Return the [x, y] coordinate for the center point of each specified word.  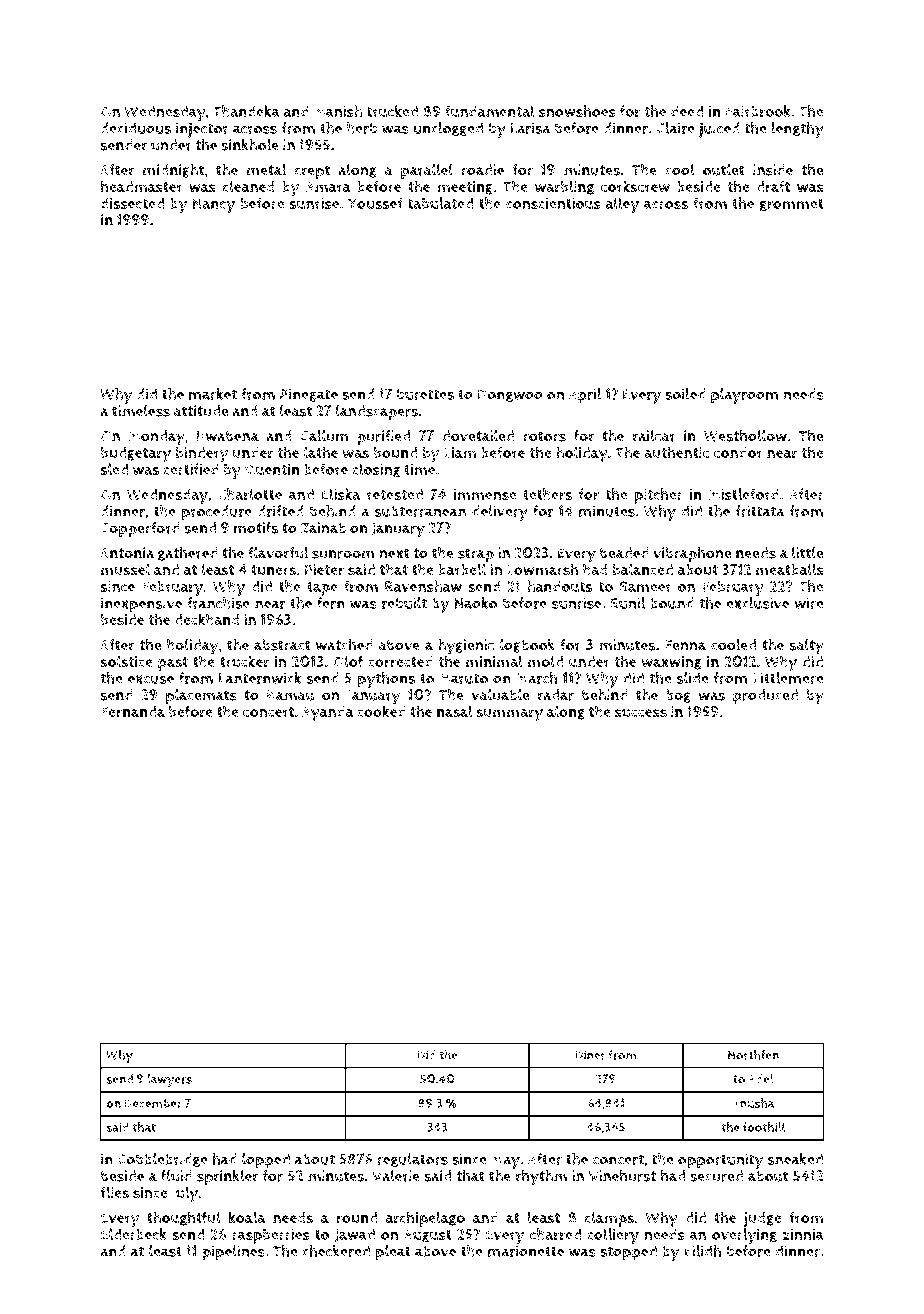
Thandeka [246, 111]
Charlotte [250, 494]
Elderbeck [134, 1234]
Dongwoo [510, 395]
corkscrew [635, 186]
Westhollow [745, 435]
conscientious [553, 203]
